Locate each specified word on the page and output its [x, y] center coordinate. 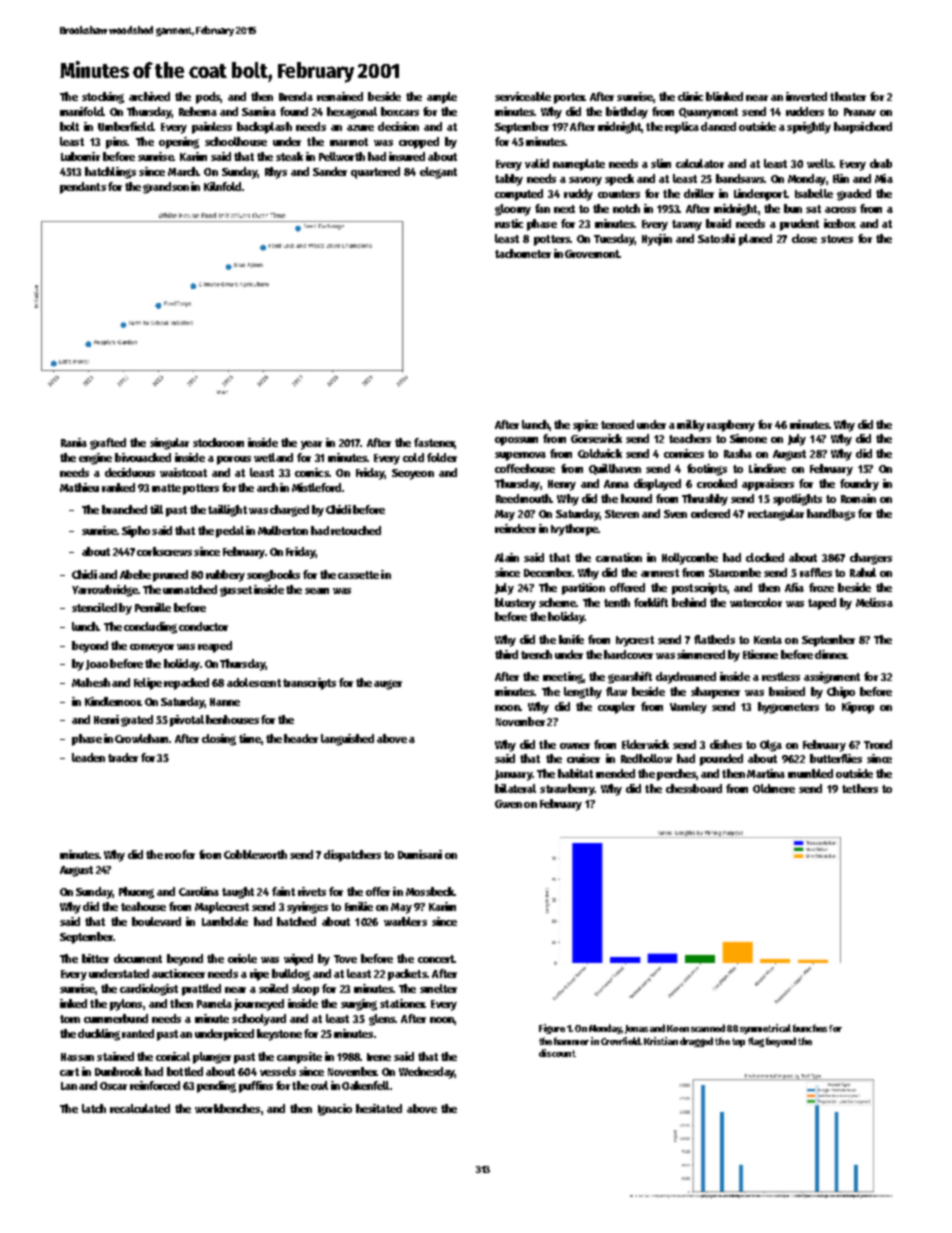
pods [208, 98]
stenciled [94, 607]
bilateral [515, 788]
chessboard [694, 788]
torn [70, 1019]
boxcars [400, 111]
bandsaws [740, 178]
